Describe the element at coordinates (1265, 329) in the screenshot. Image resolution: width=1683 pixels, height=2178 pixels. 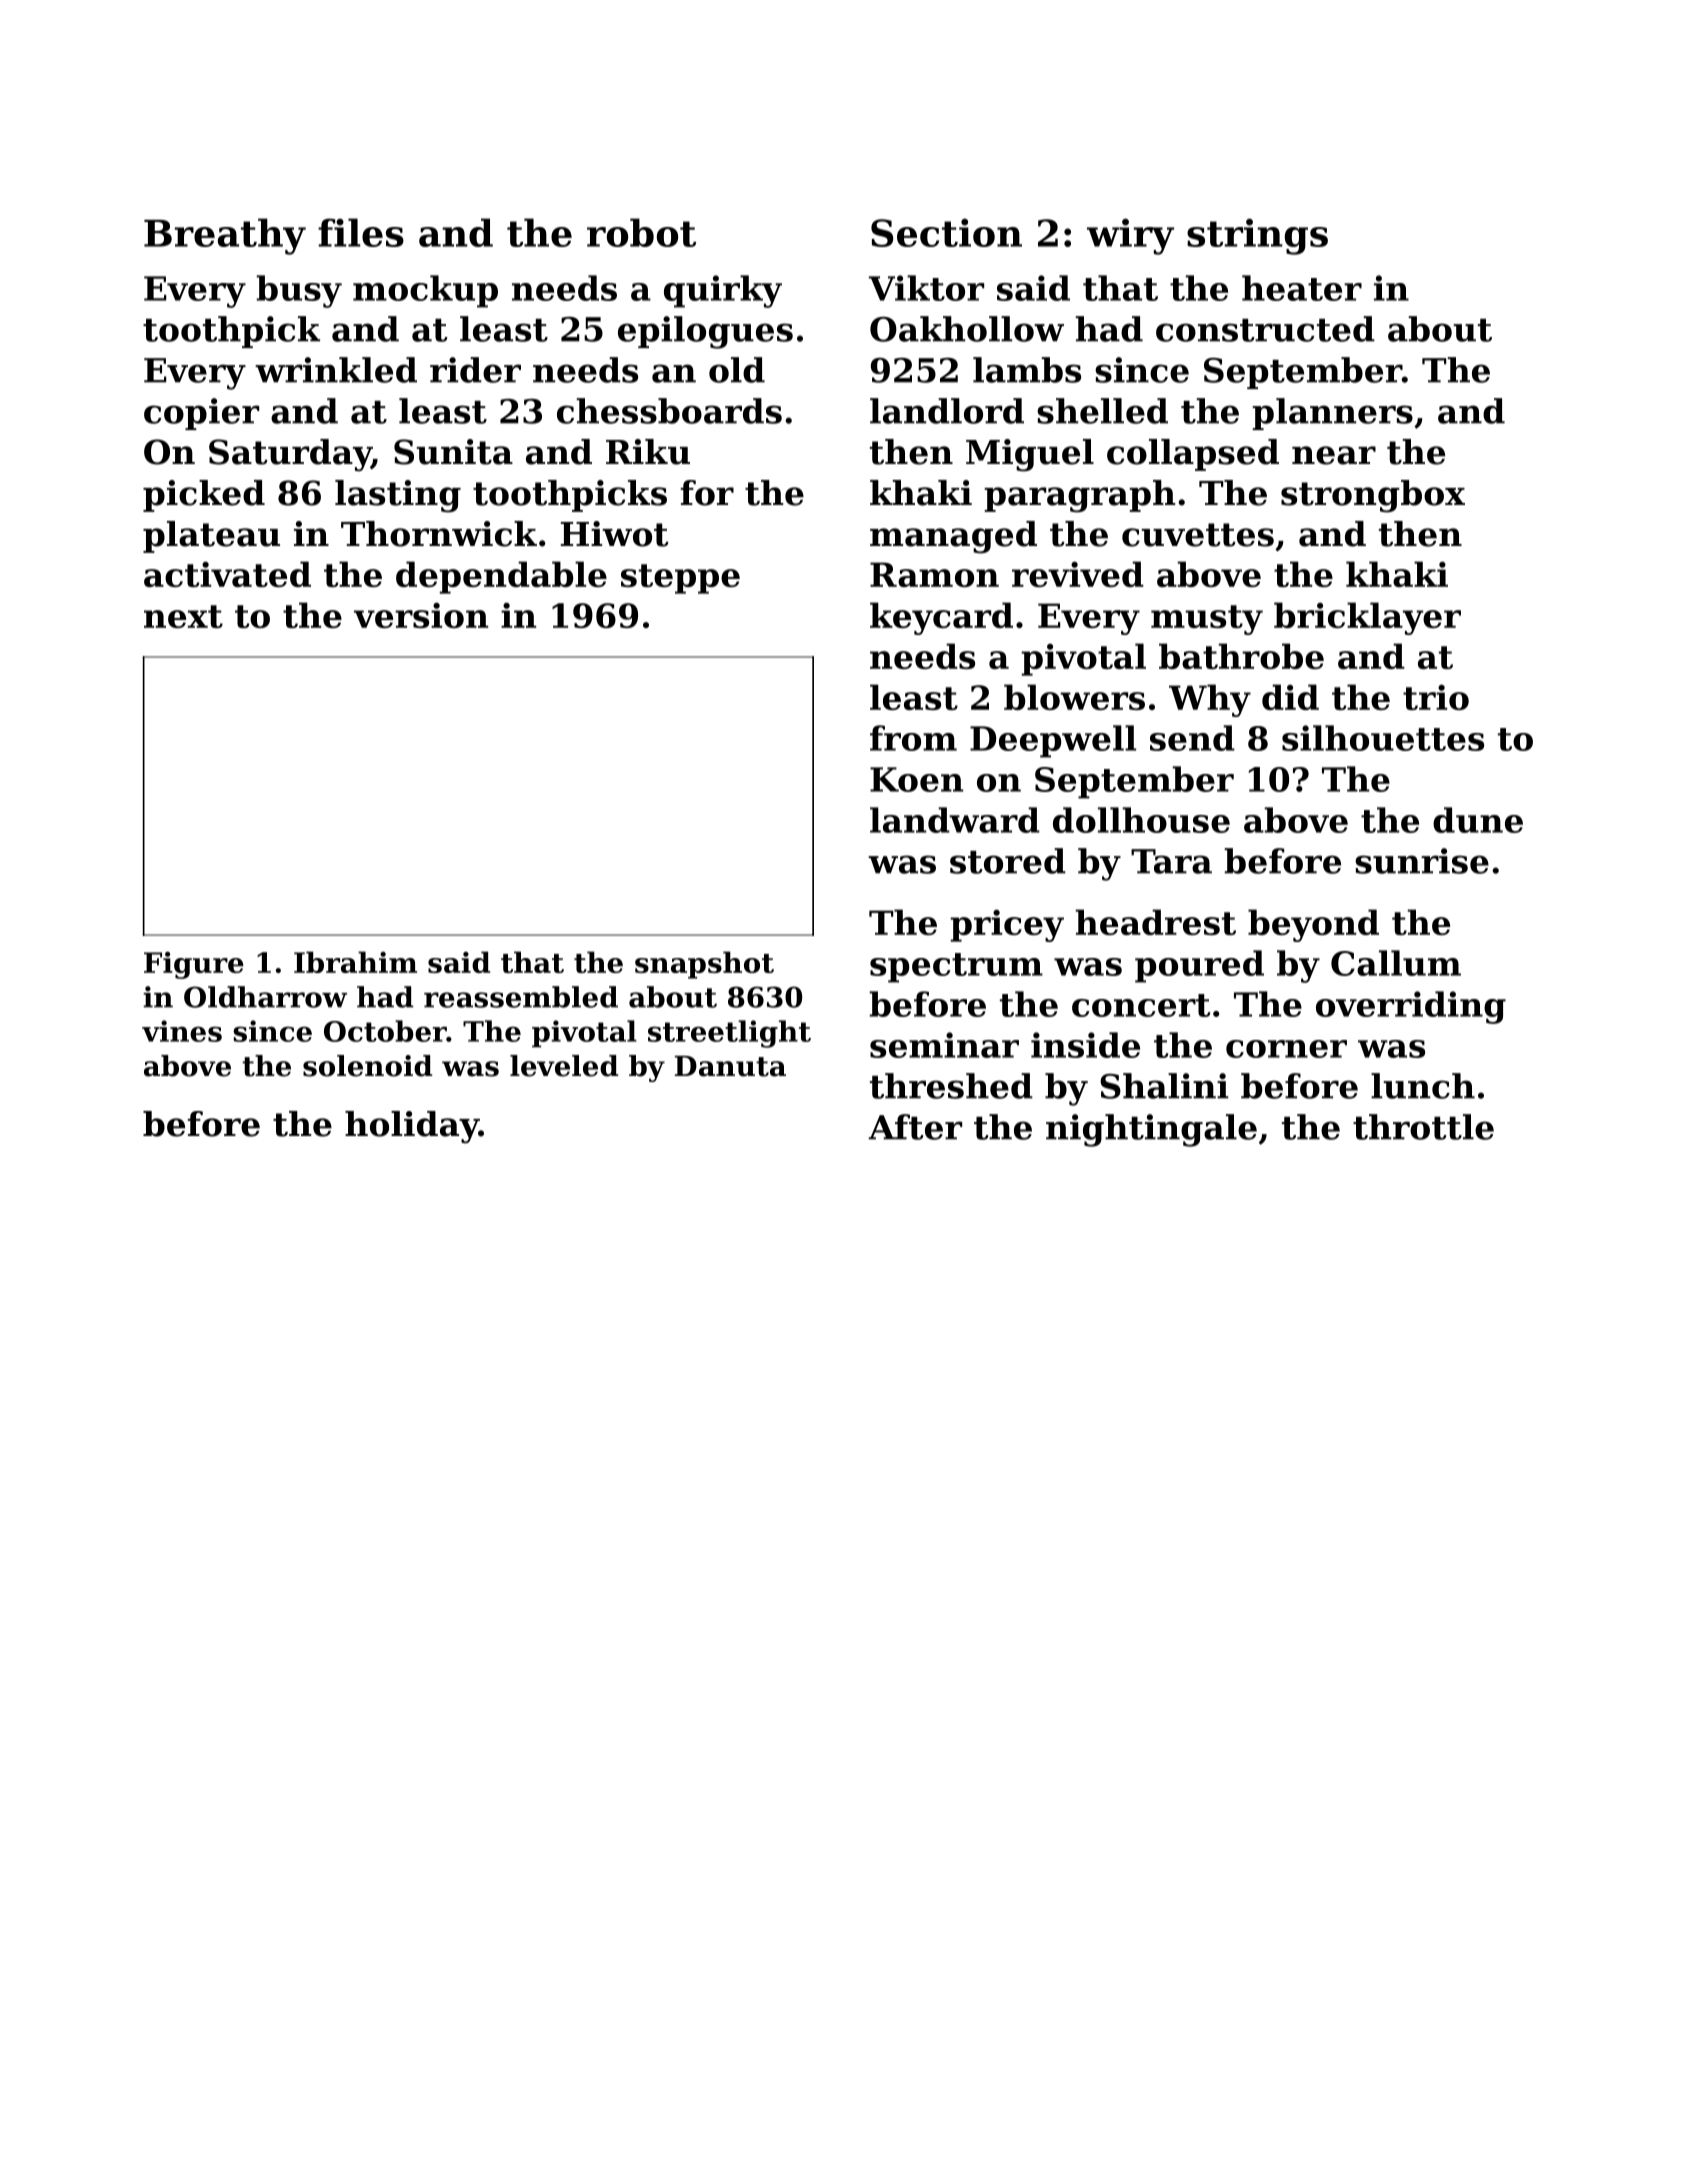
I see `constructed` at that location.
